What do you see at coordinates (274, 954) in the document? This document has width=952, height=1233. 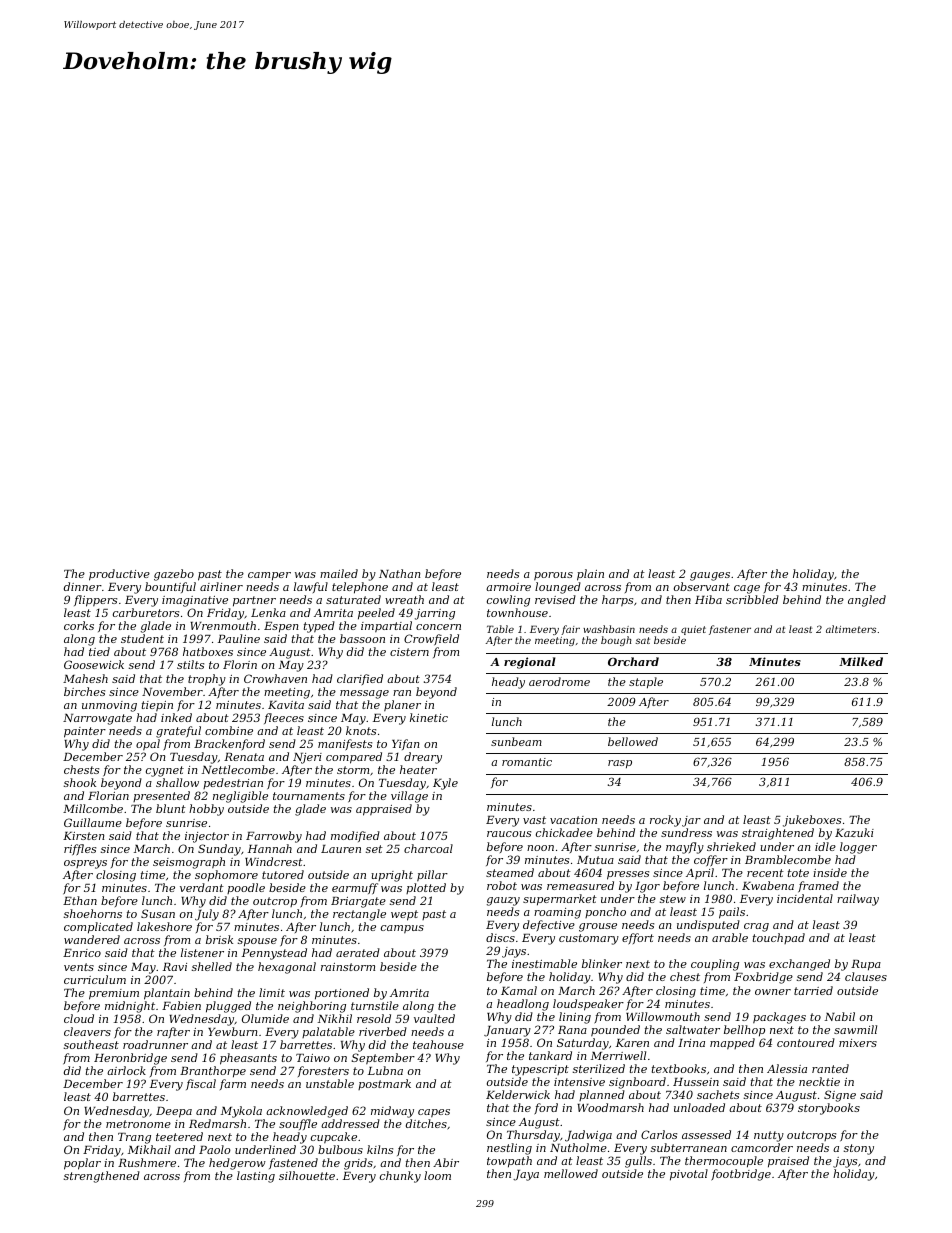 I see `Pennystead` at bounding box center [274, 954].
